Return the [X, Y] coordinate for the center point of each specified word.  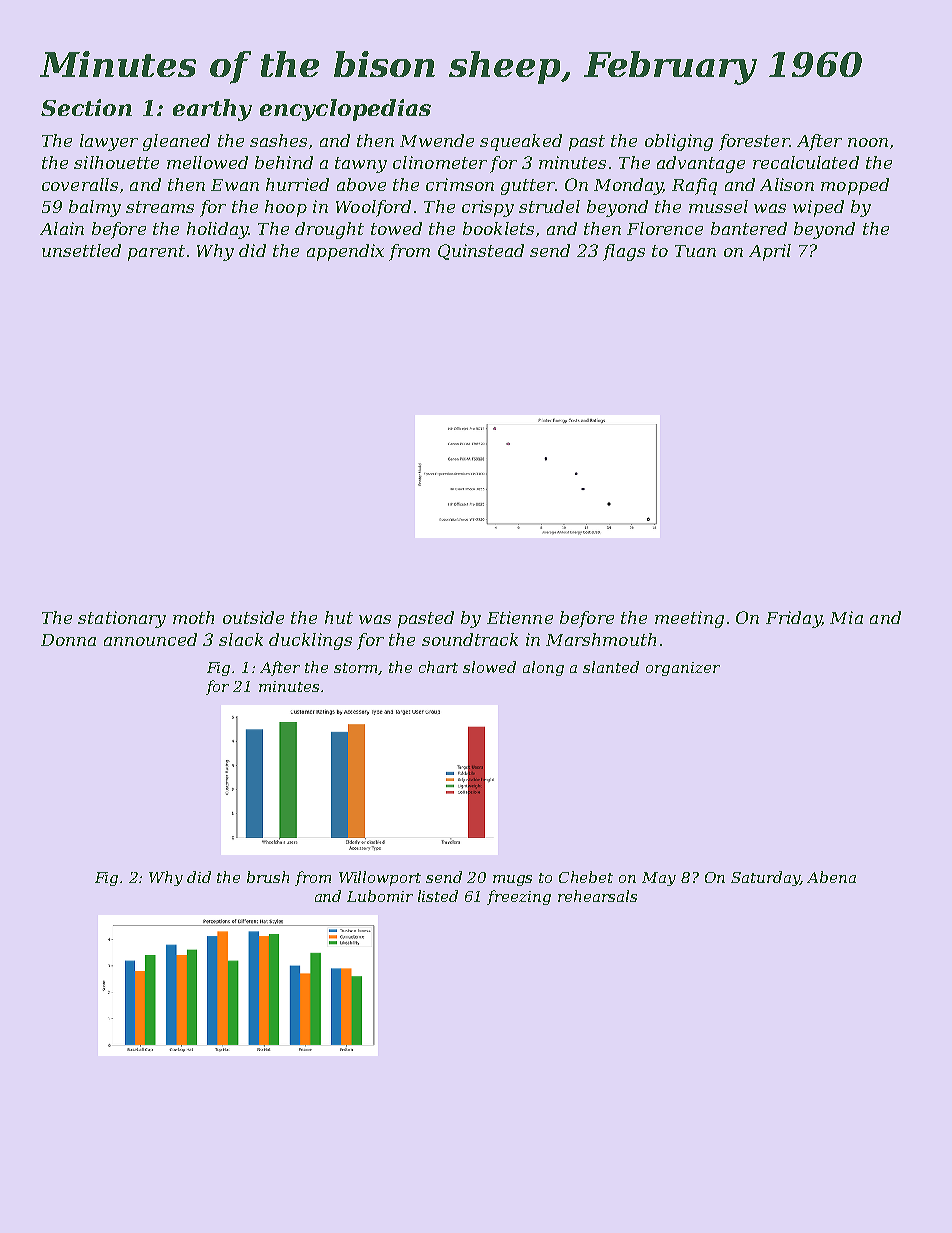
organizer [683, 669]
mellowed [207, 162]
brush [268, 877]
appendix [345, 252]
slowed [489, 667]
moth [193, 617]
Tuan [695, 251]
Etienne [520, 617]
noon [868, 142]
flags [624, 252]
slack [241, 639]
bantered [749, 228]
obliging [679, 142]
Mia [846, 617]
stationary [122, 619]
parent [156, 253]
